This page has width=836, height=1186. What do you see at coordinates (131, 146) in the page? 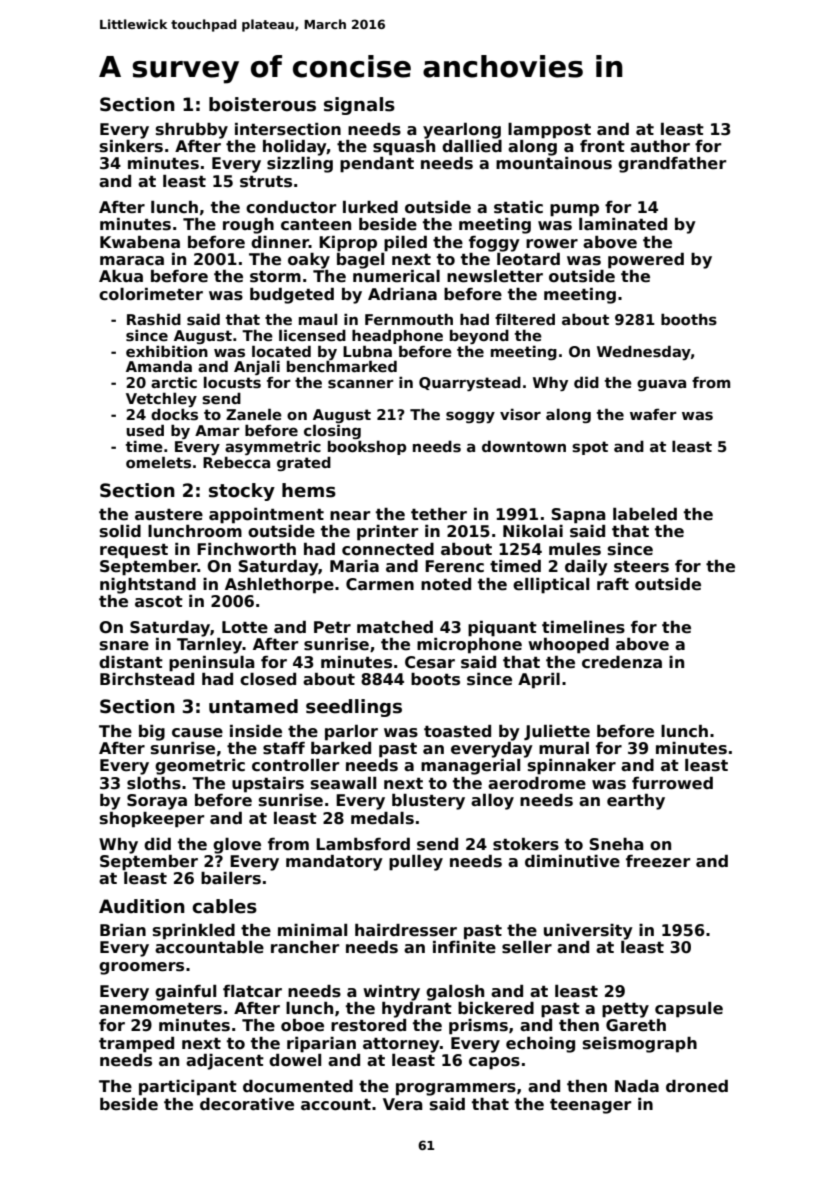
I see `sinkers` at bounding box center [131, 146].
